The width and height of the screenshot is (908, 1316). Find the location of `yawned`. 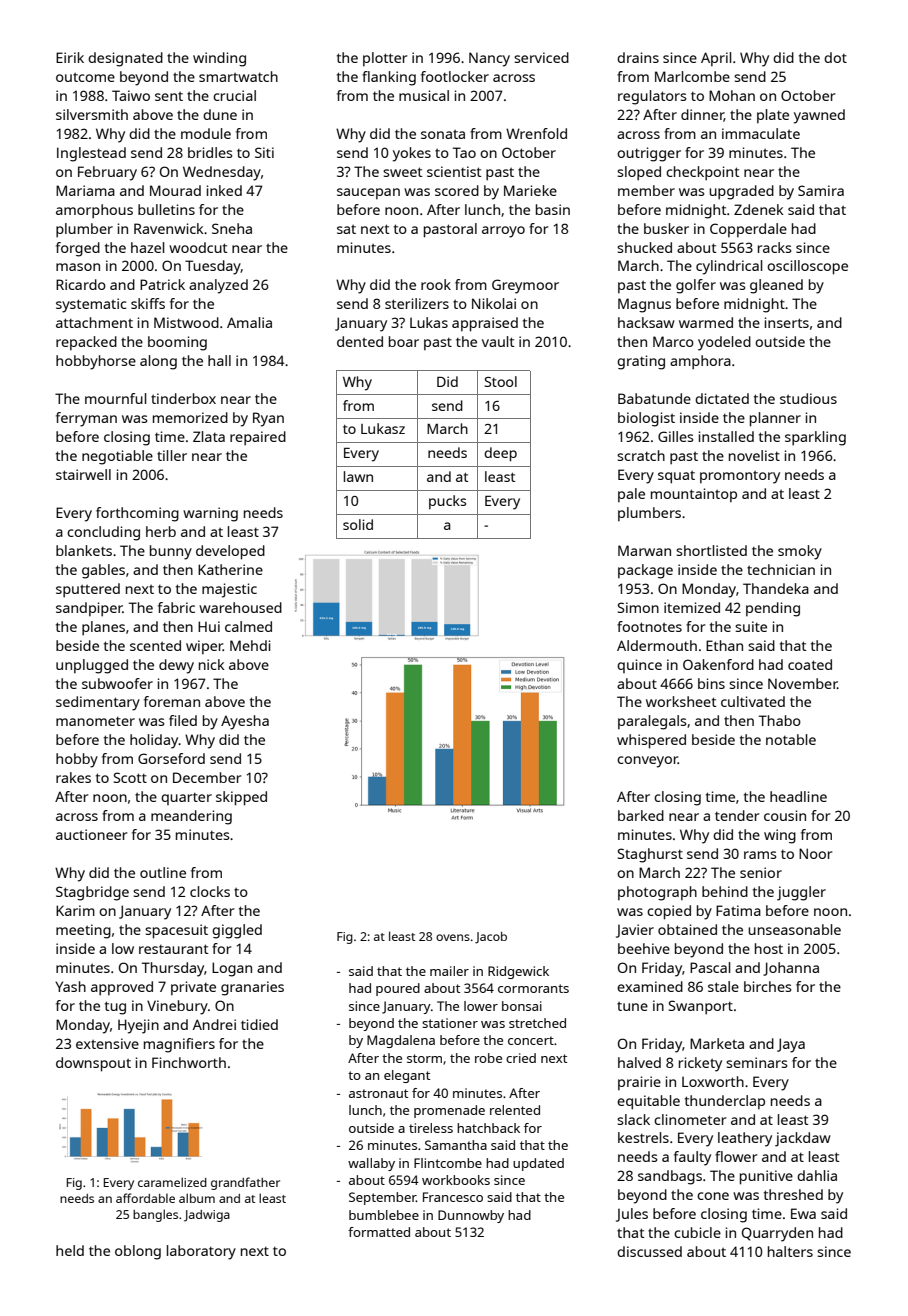

yawned is located at coordinates (819, 116).
